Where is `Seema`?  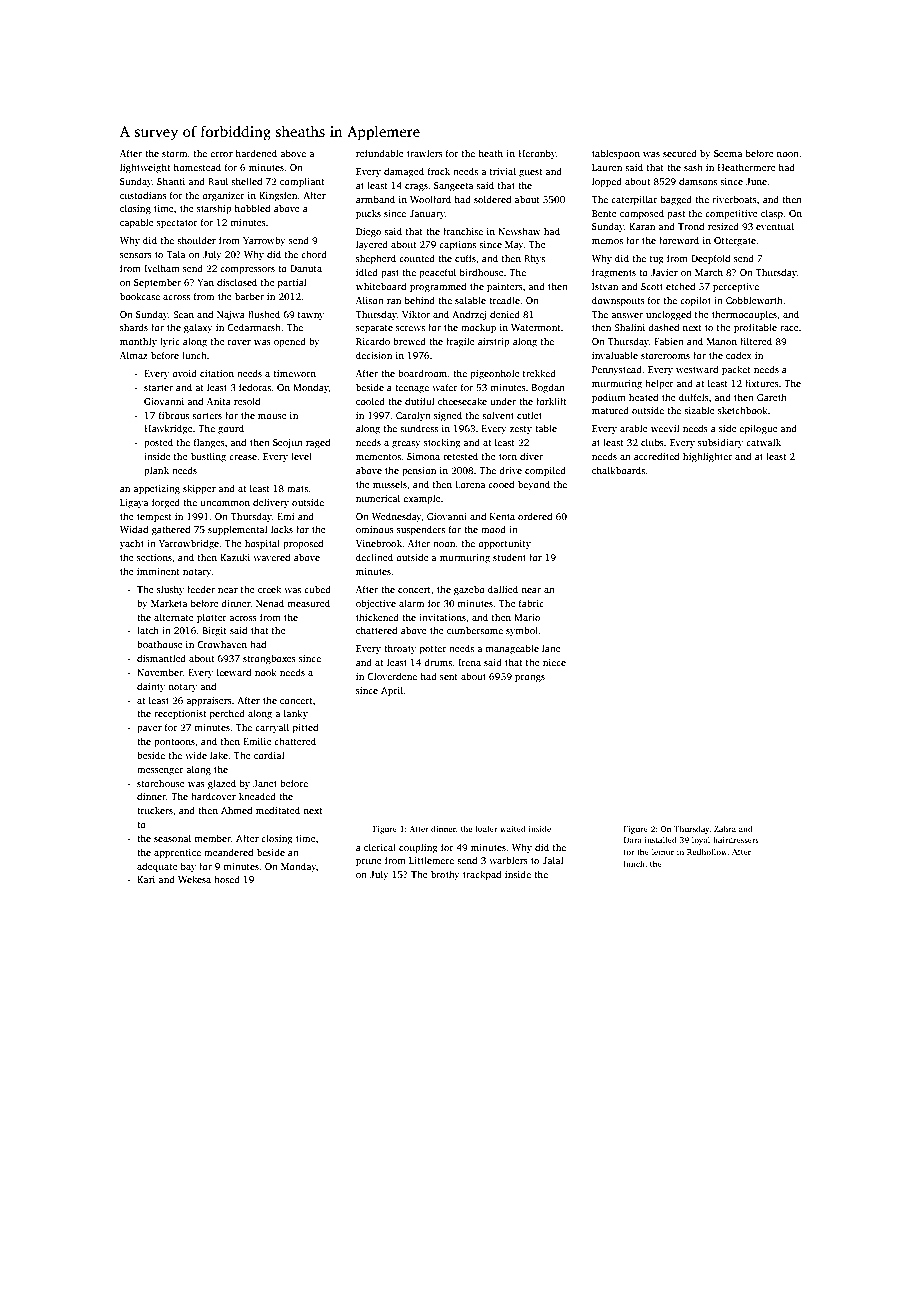
Seema is located at coordinates (728, 153).
